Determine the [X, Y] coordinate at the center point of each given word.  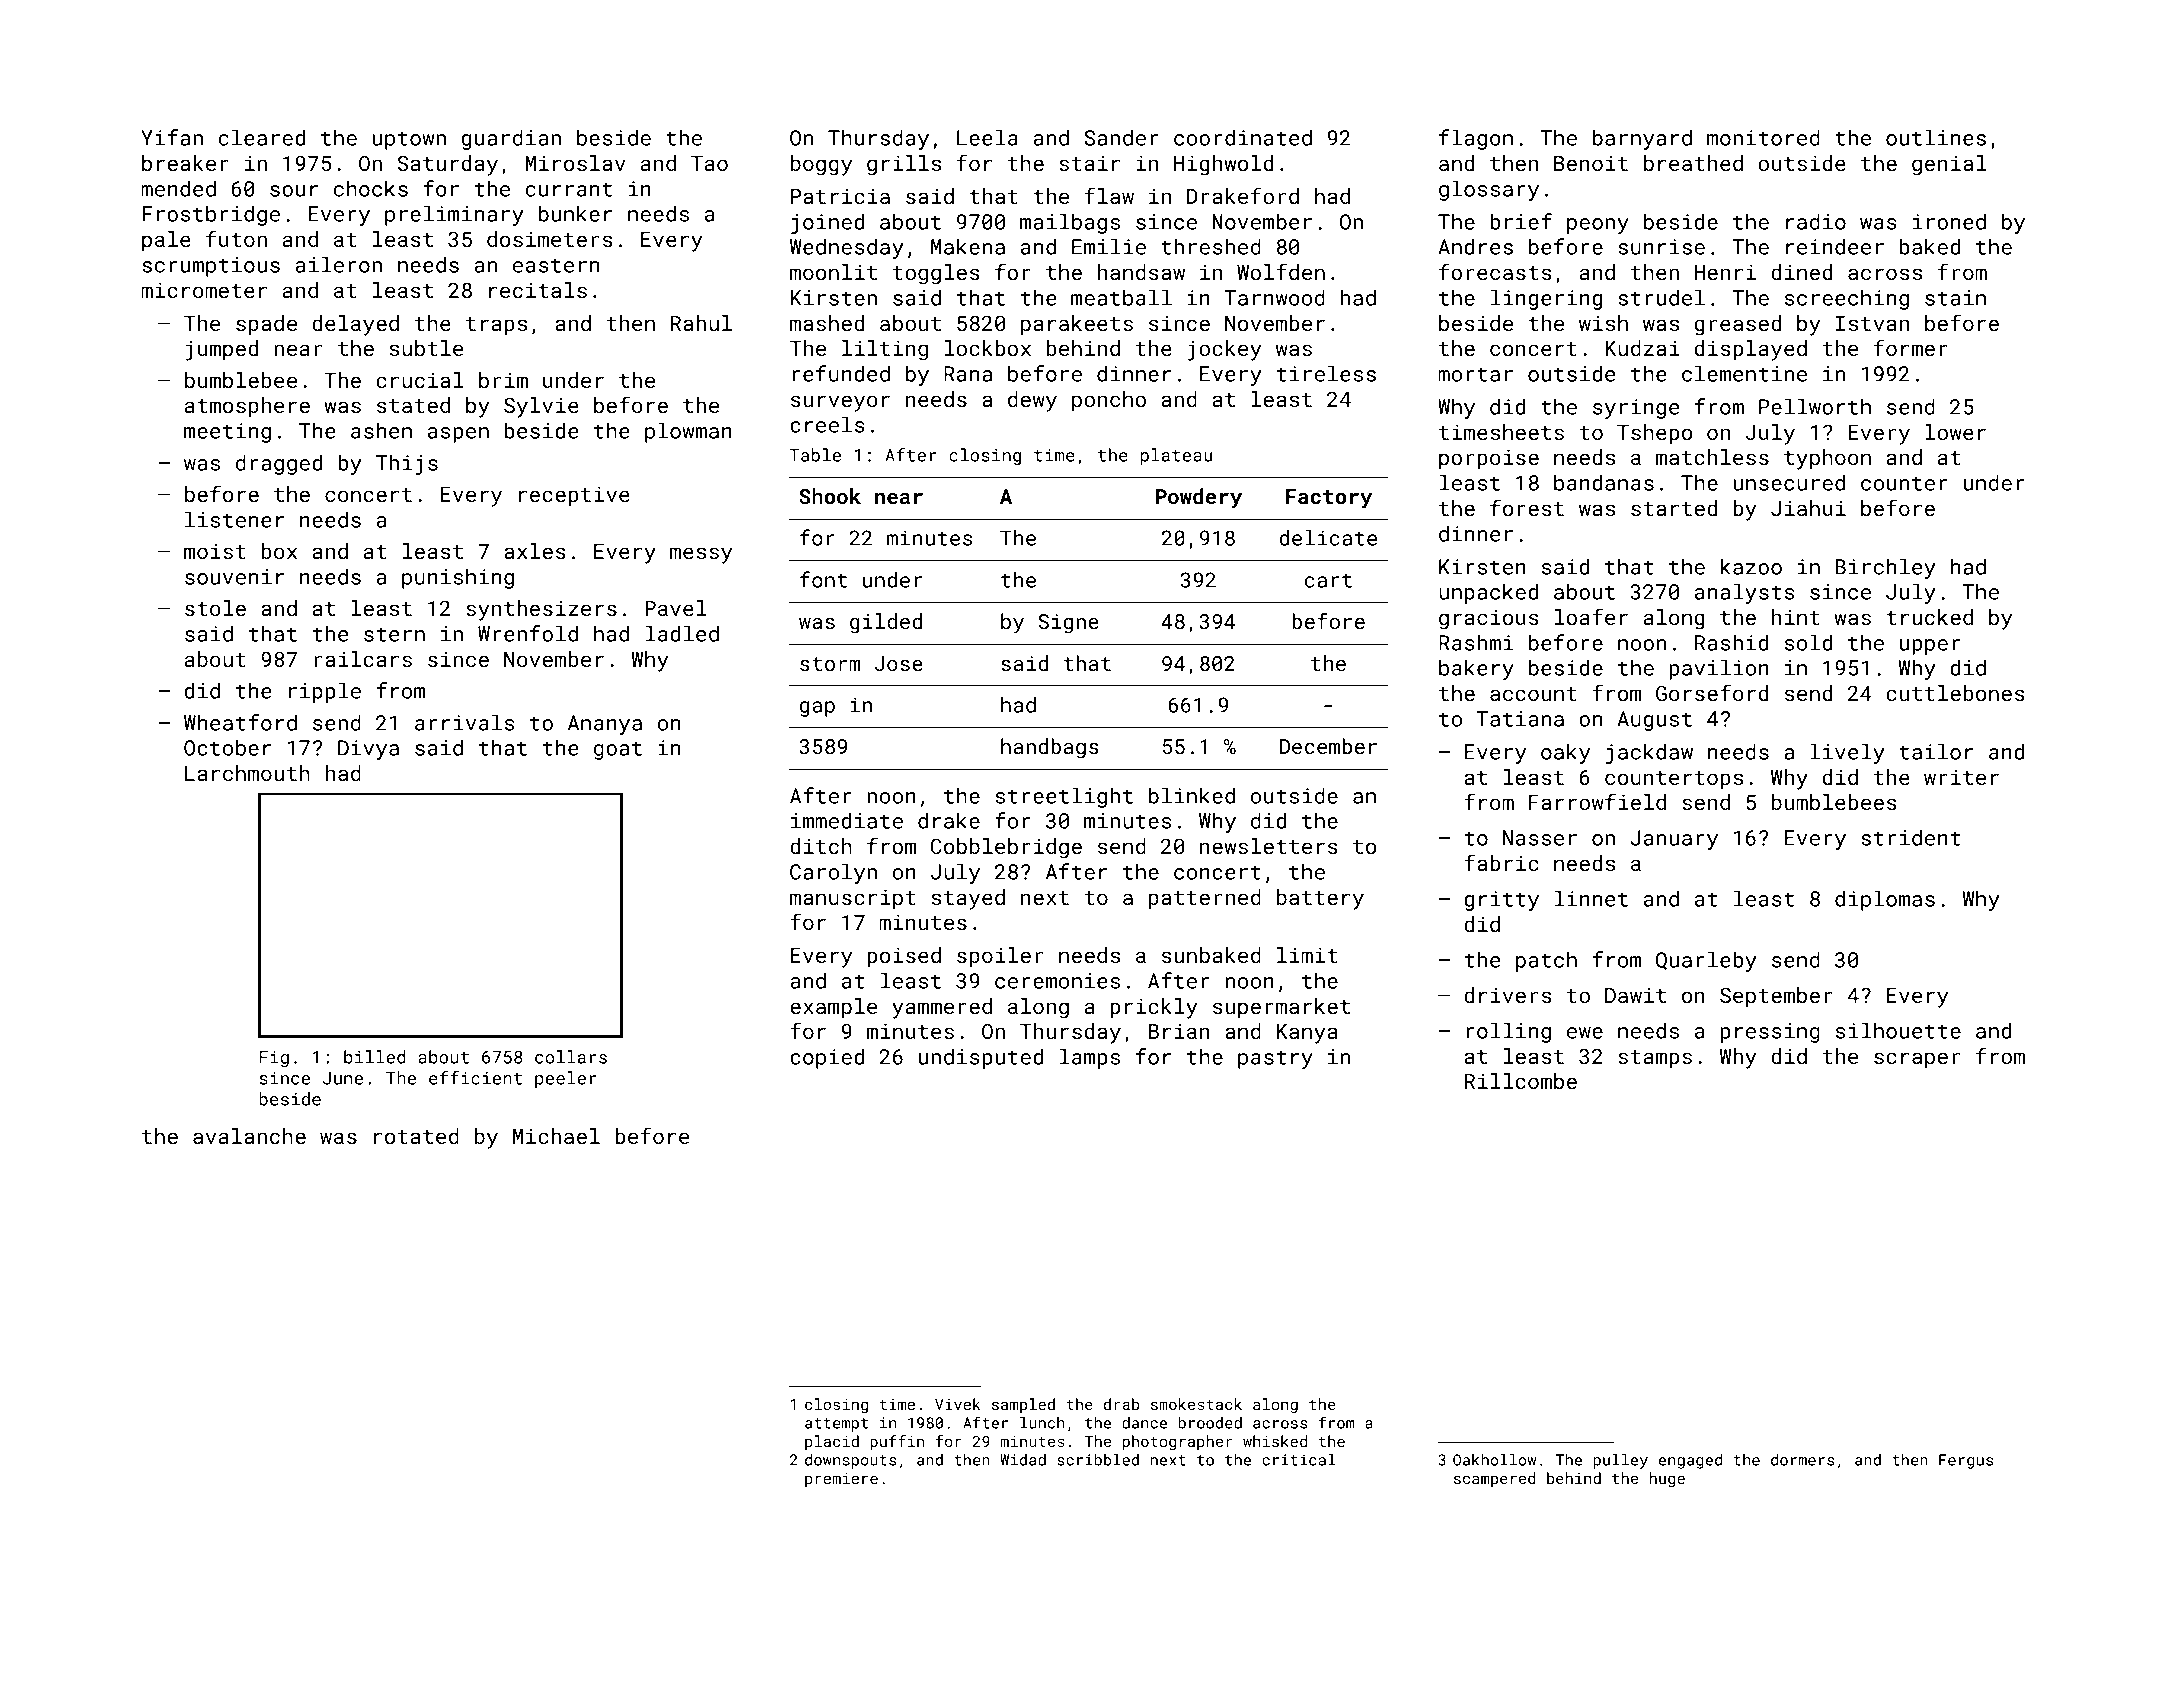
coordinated [1243, 137]
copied [827, 1058]
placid [832, 1442]
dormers [1802, 1460]
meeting [227, 433]
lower [1955, 432]
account [1533, 694]
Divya [368, 750]
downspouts [850, 1461]
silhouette [1898, 1030]
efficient [475, 1078]
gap [817, 709]
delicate [1328, 538]
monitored [1763, 137]
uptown [409, 140]
